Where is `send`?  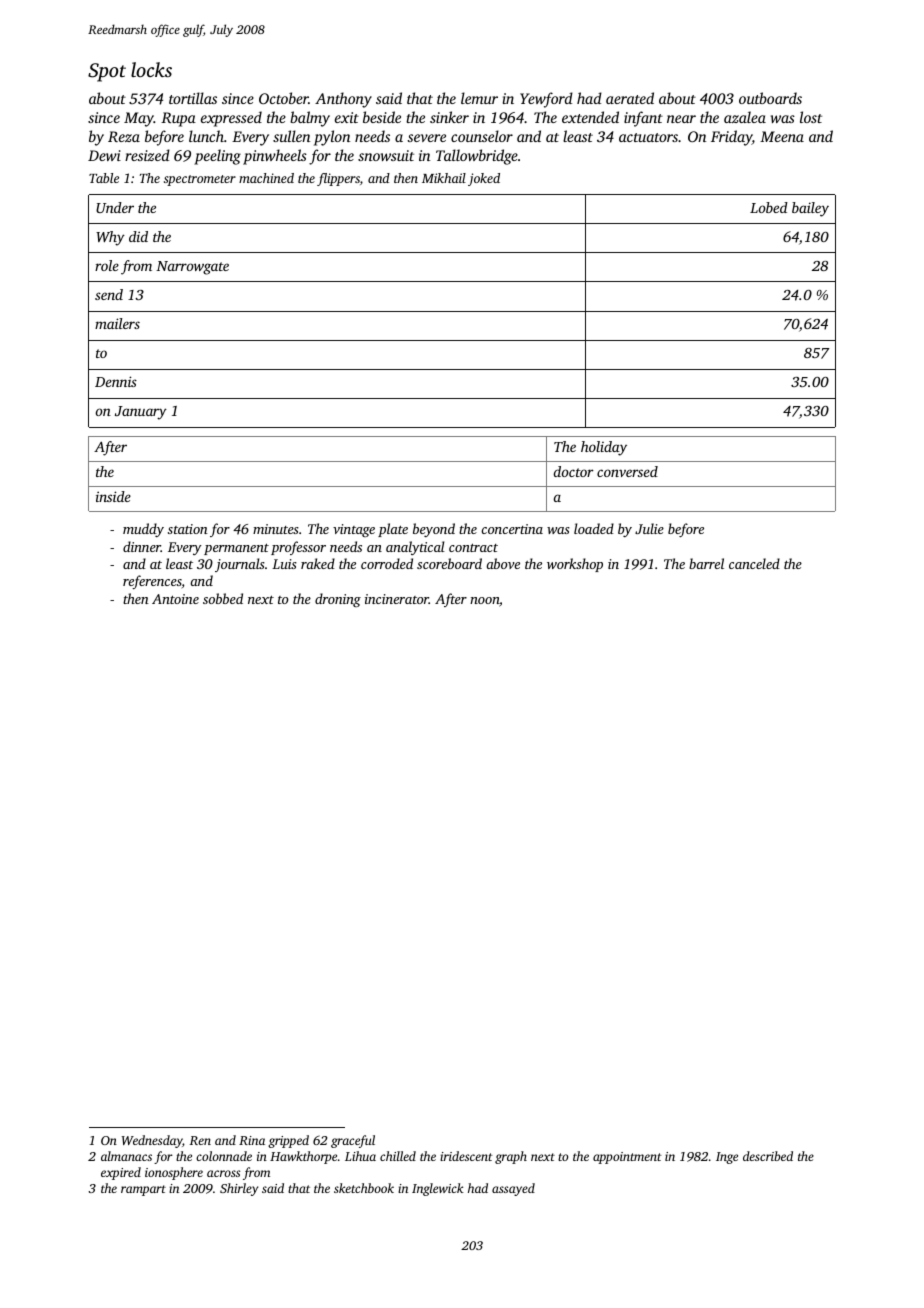
send is located at coordinates (109, 294).
